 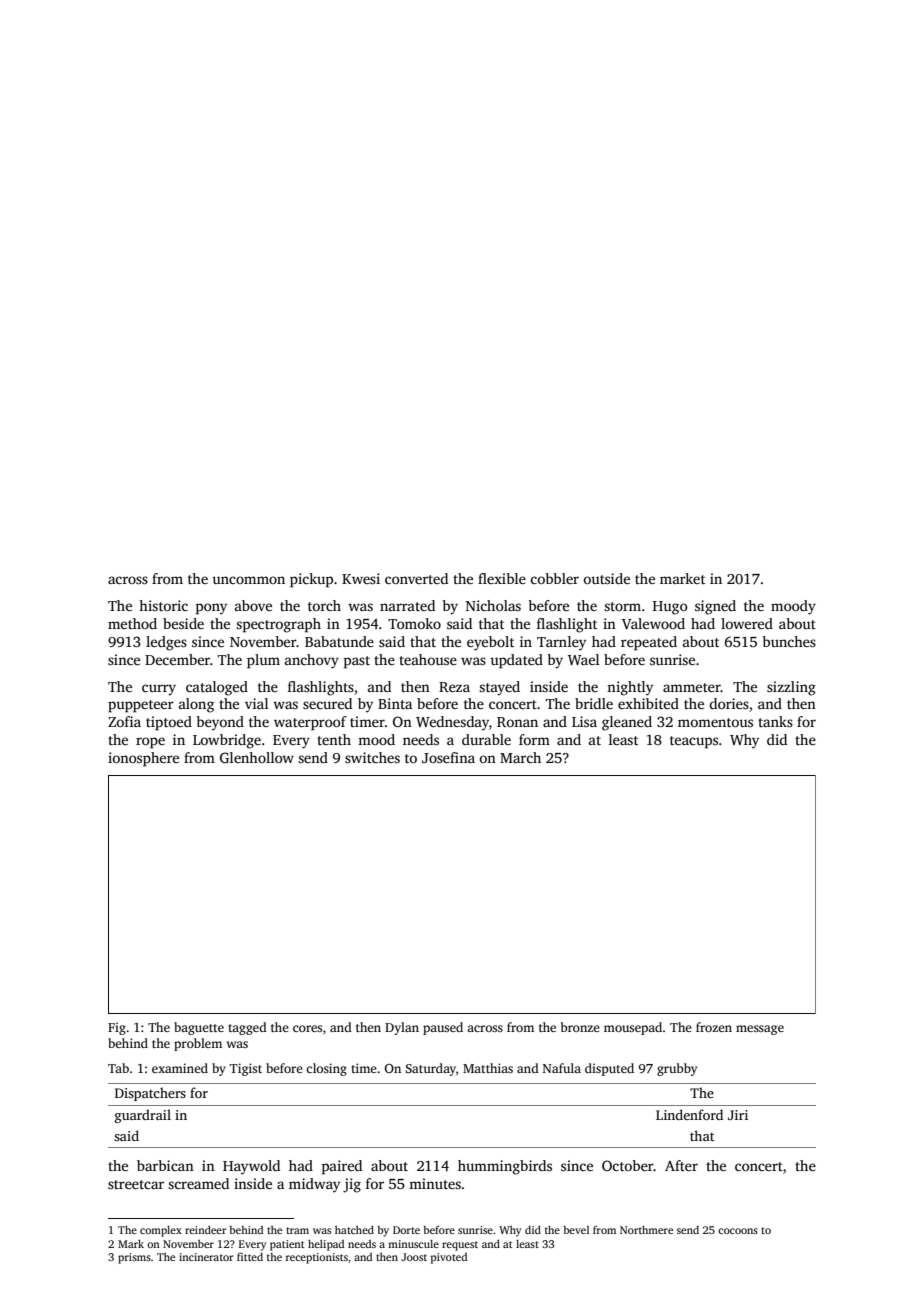 What do you see at coordinates (248, 580) in the screenshot?
I see `uncommon` at bounding box center [248, 580].
